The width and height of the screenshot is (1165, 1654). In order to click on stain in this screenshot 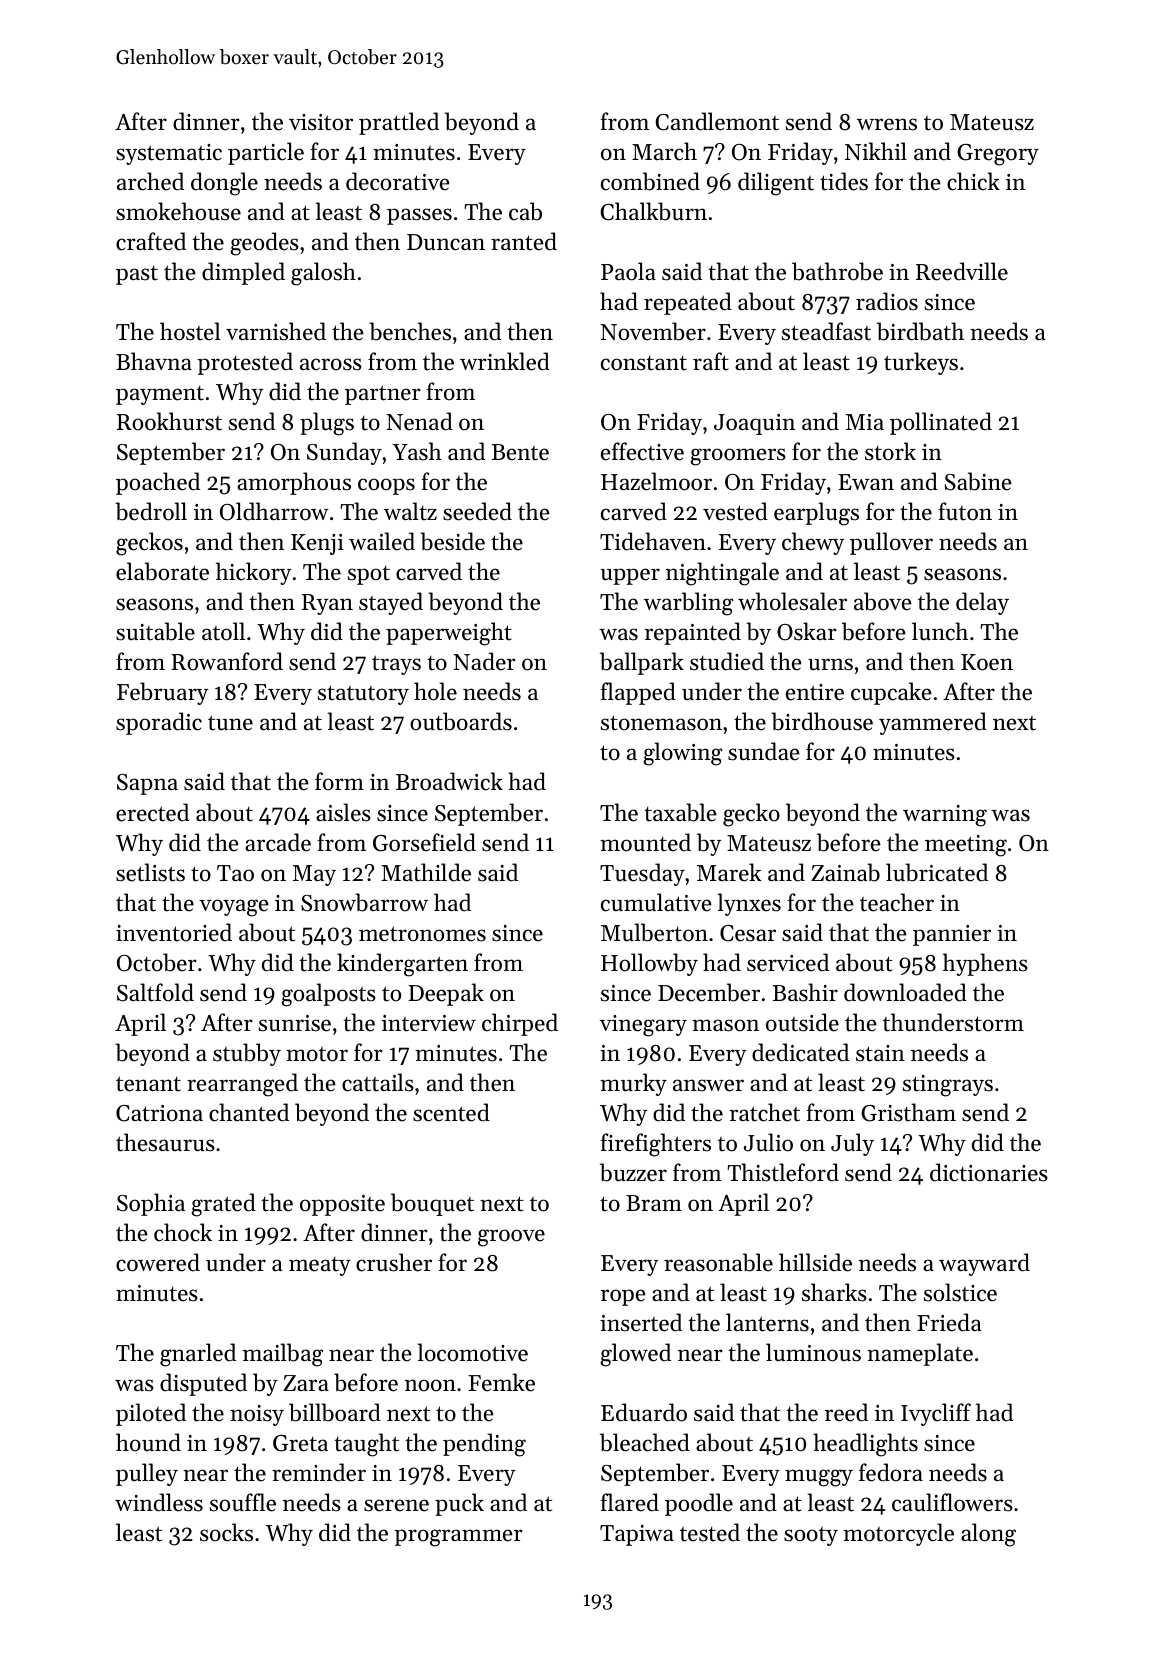, I will do `click(880, 1053)`.
